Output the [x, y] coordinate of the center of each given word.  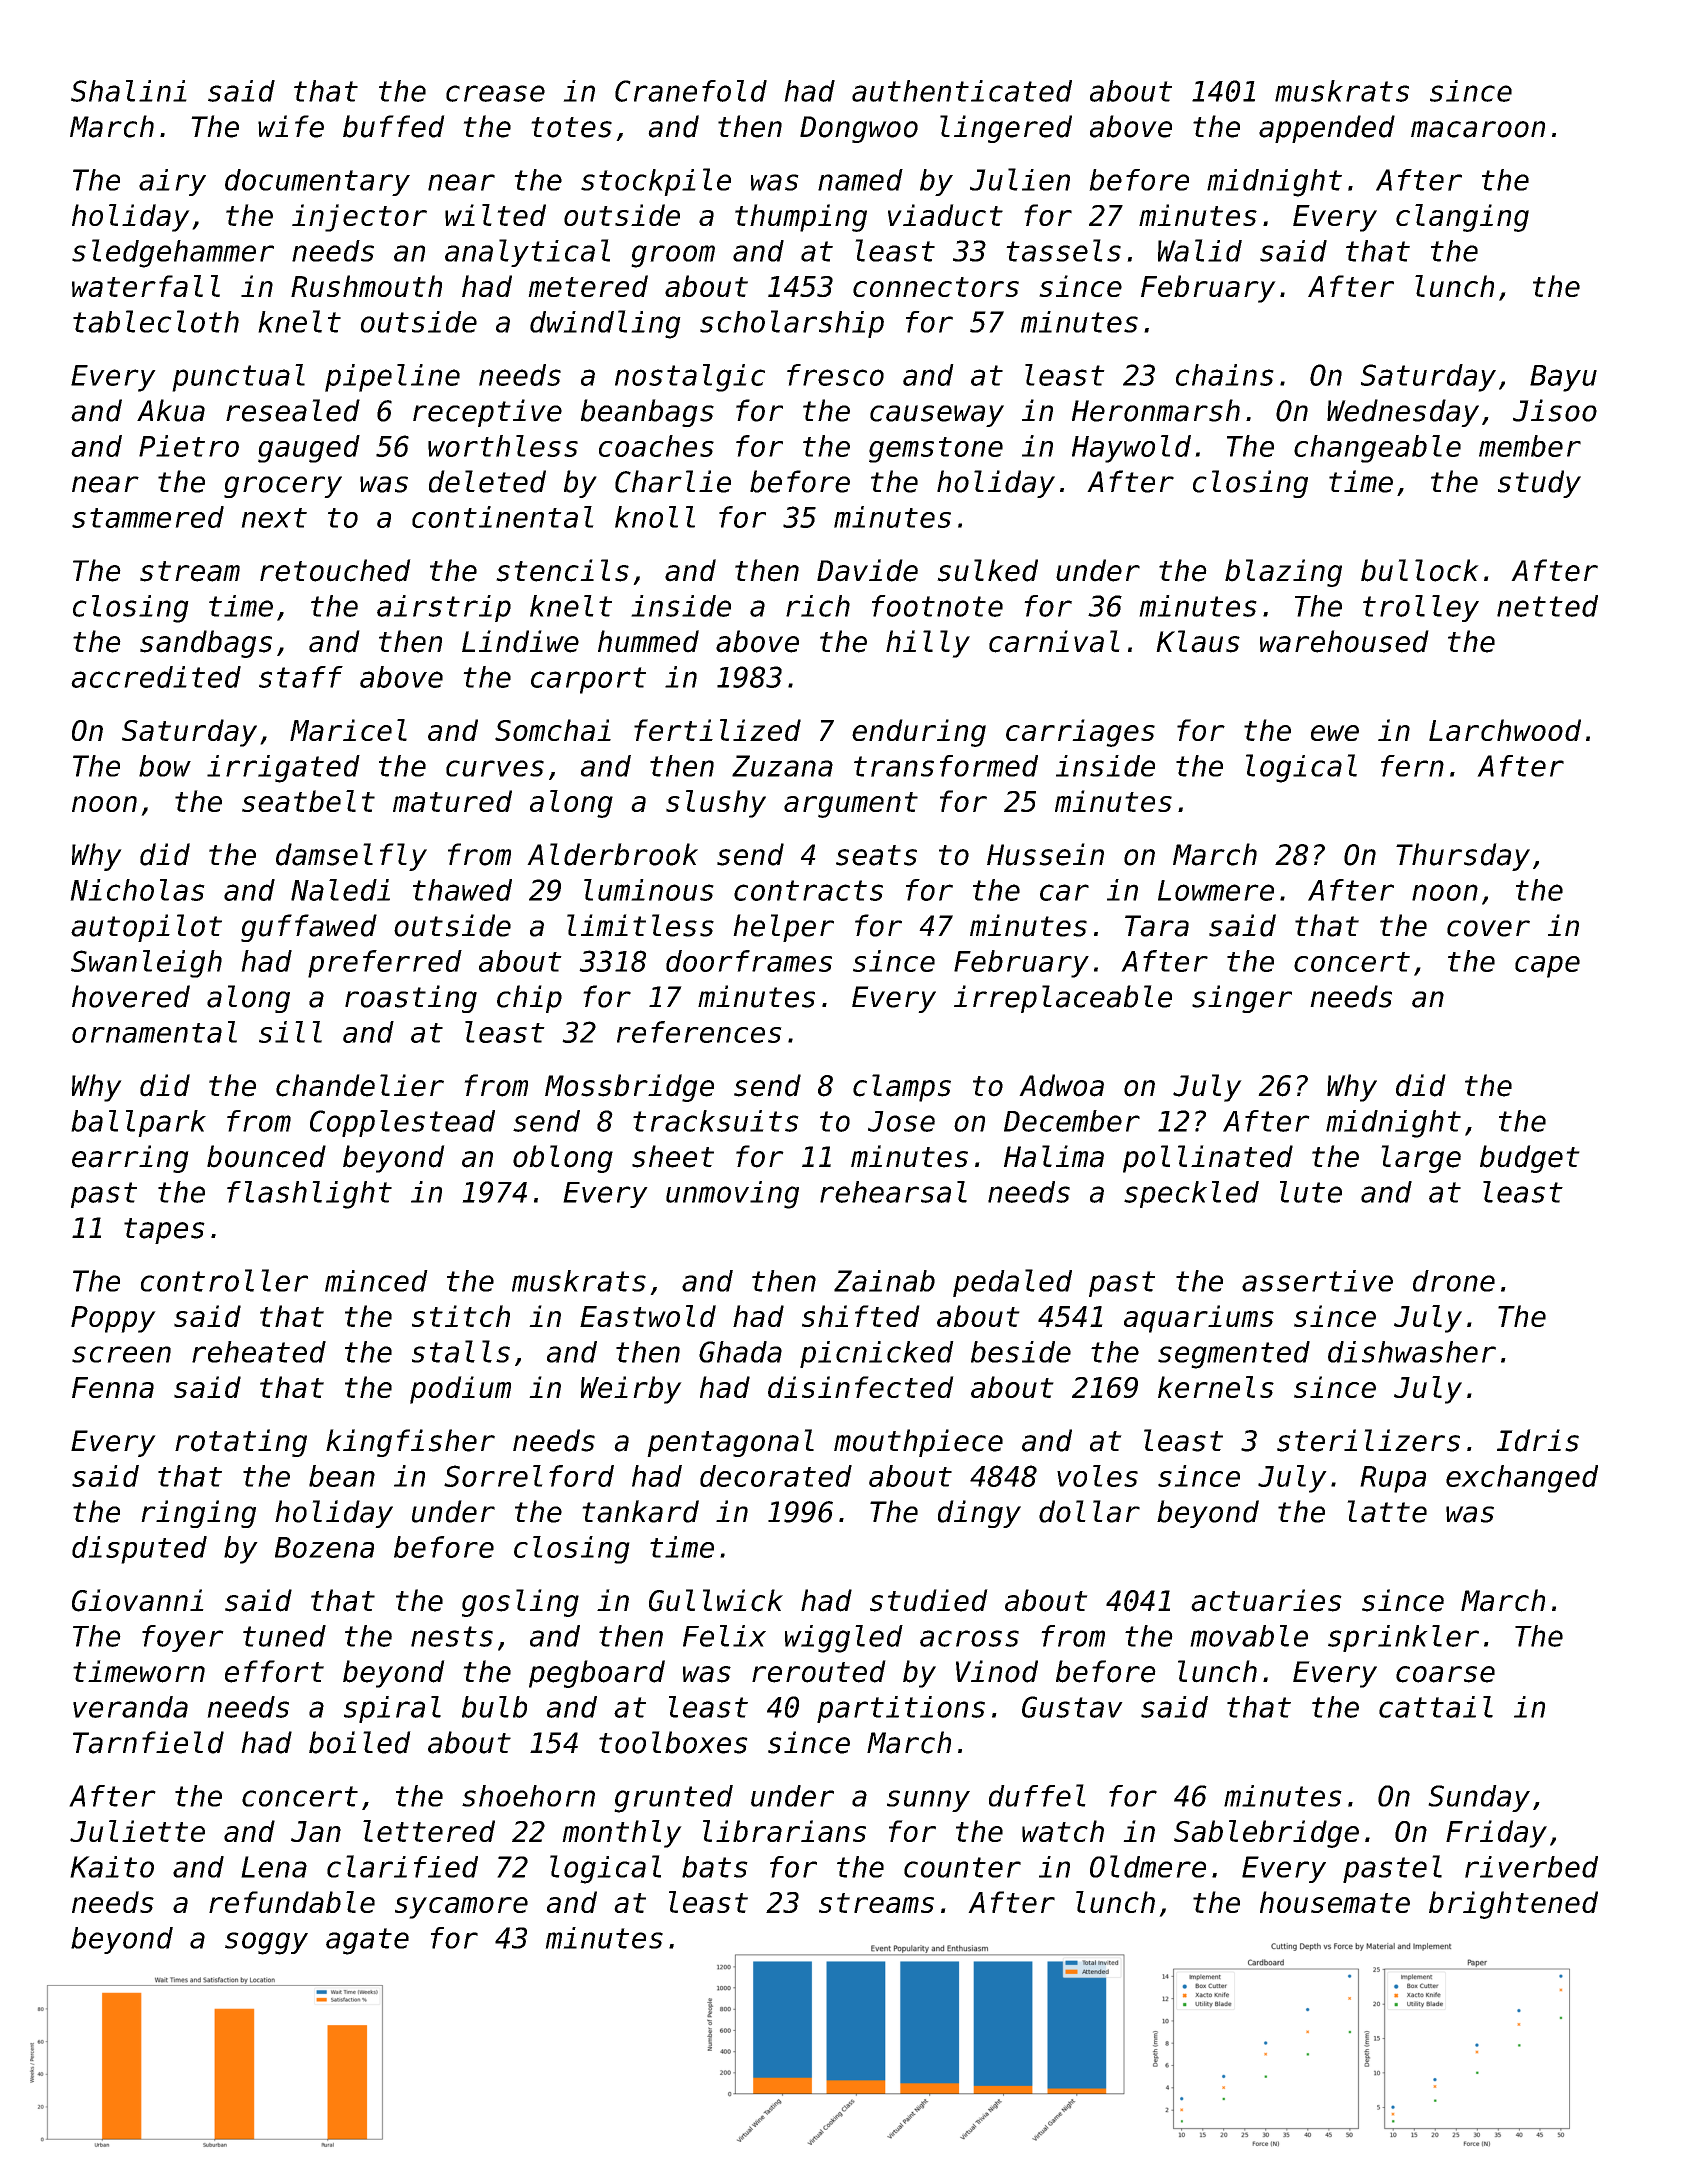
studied [929, 1600]
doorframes [749, 961]
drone [1454, 1281]
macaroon [1478, 129]
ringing [198, 1514]
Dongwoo [859, 129]
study [1539, 484]
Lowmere [1216, 890]
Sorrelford [529, 1476]
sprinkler [1403, 1638]
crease [495, 93]
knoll [655, 517]
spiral [392, 1709]
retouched [335, 570]
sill [290, 1032]
